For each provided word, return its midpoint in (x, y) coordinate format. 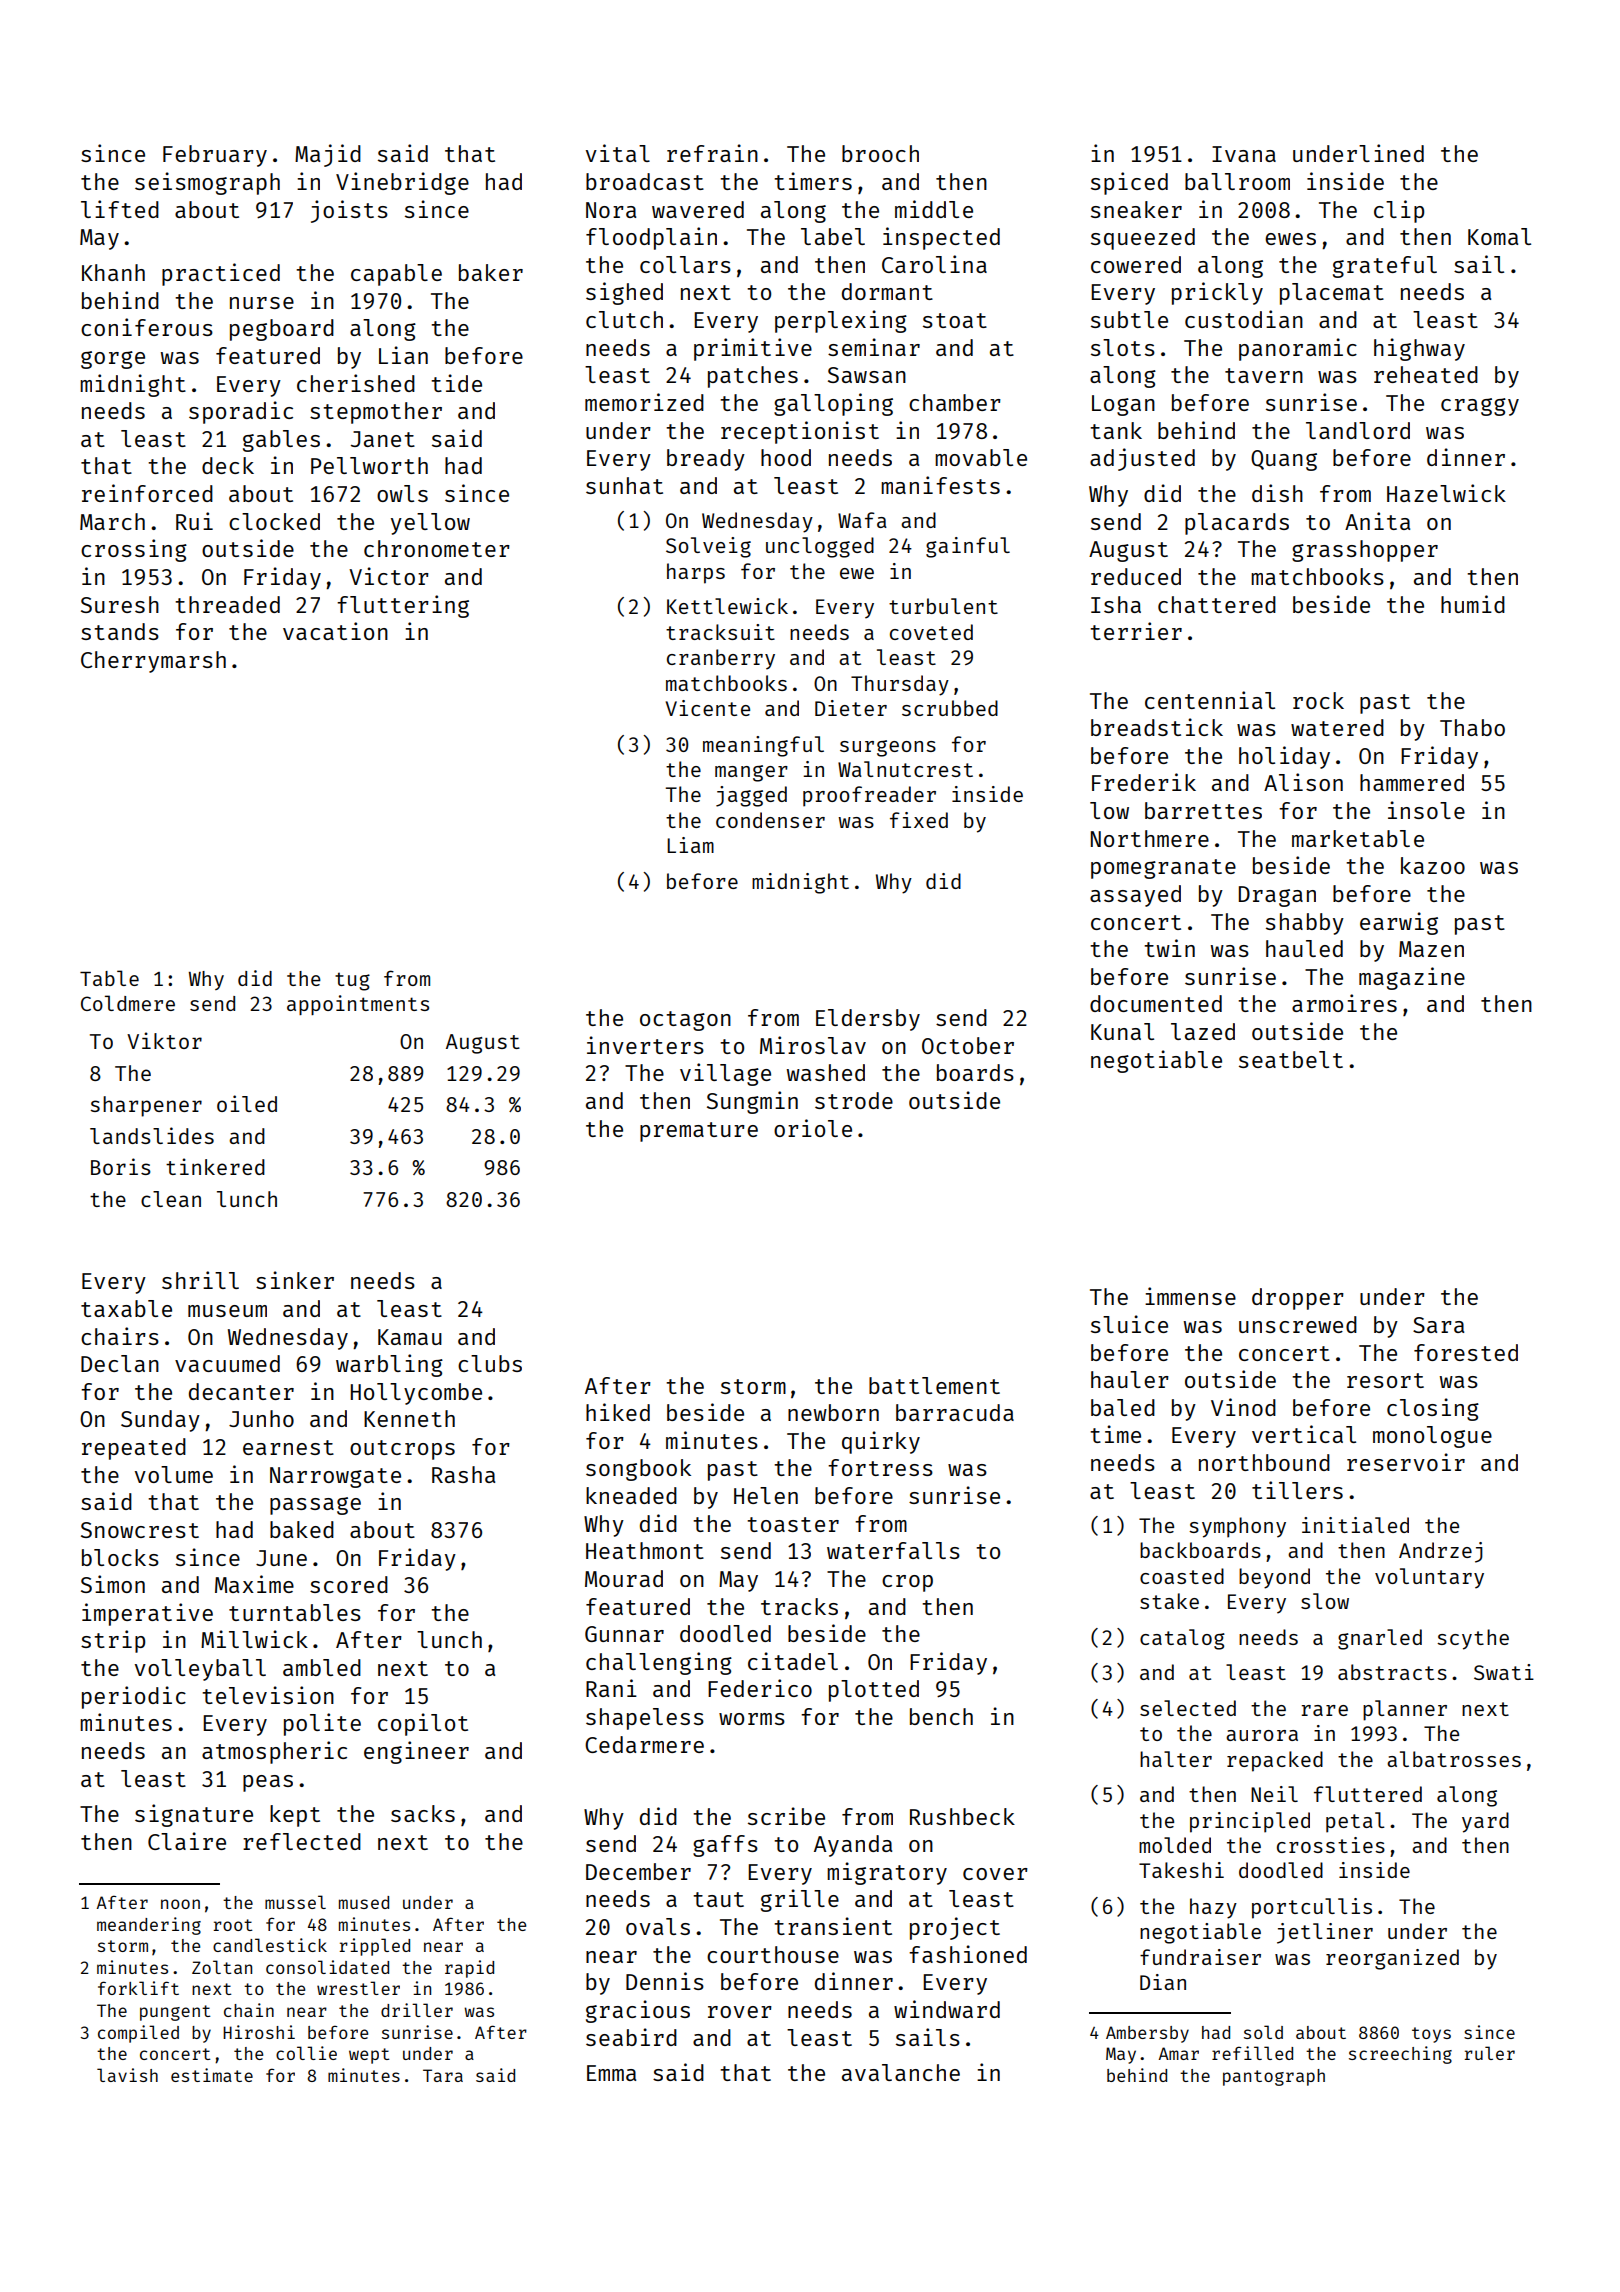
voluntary (1429, 1578)
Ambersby (1147, 2034)
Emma (611, 2073)
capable (396, 275)
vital (618, 153)
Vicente (708, 708)
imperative (147, 1614)
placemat (1332, 294)
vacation (335, 631)
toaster (793, 1524)
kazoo (1433, 865)
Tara (443, 2075)
